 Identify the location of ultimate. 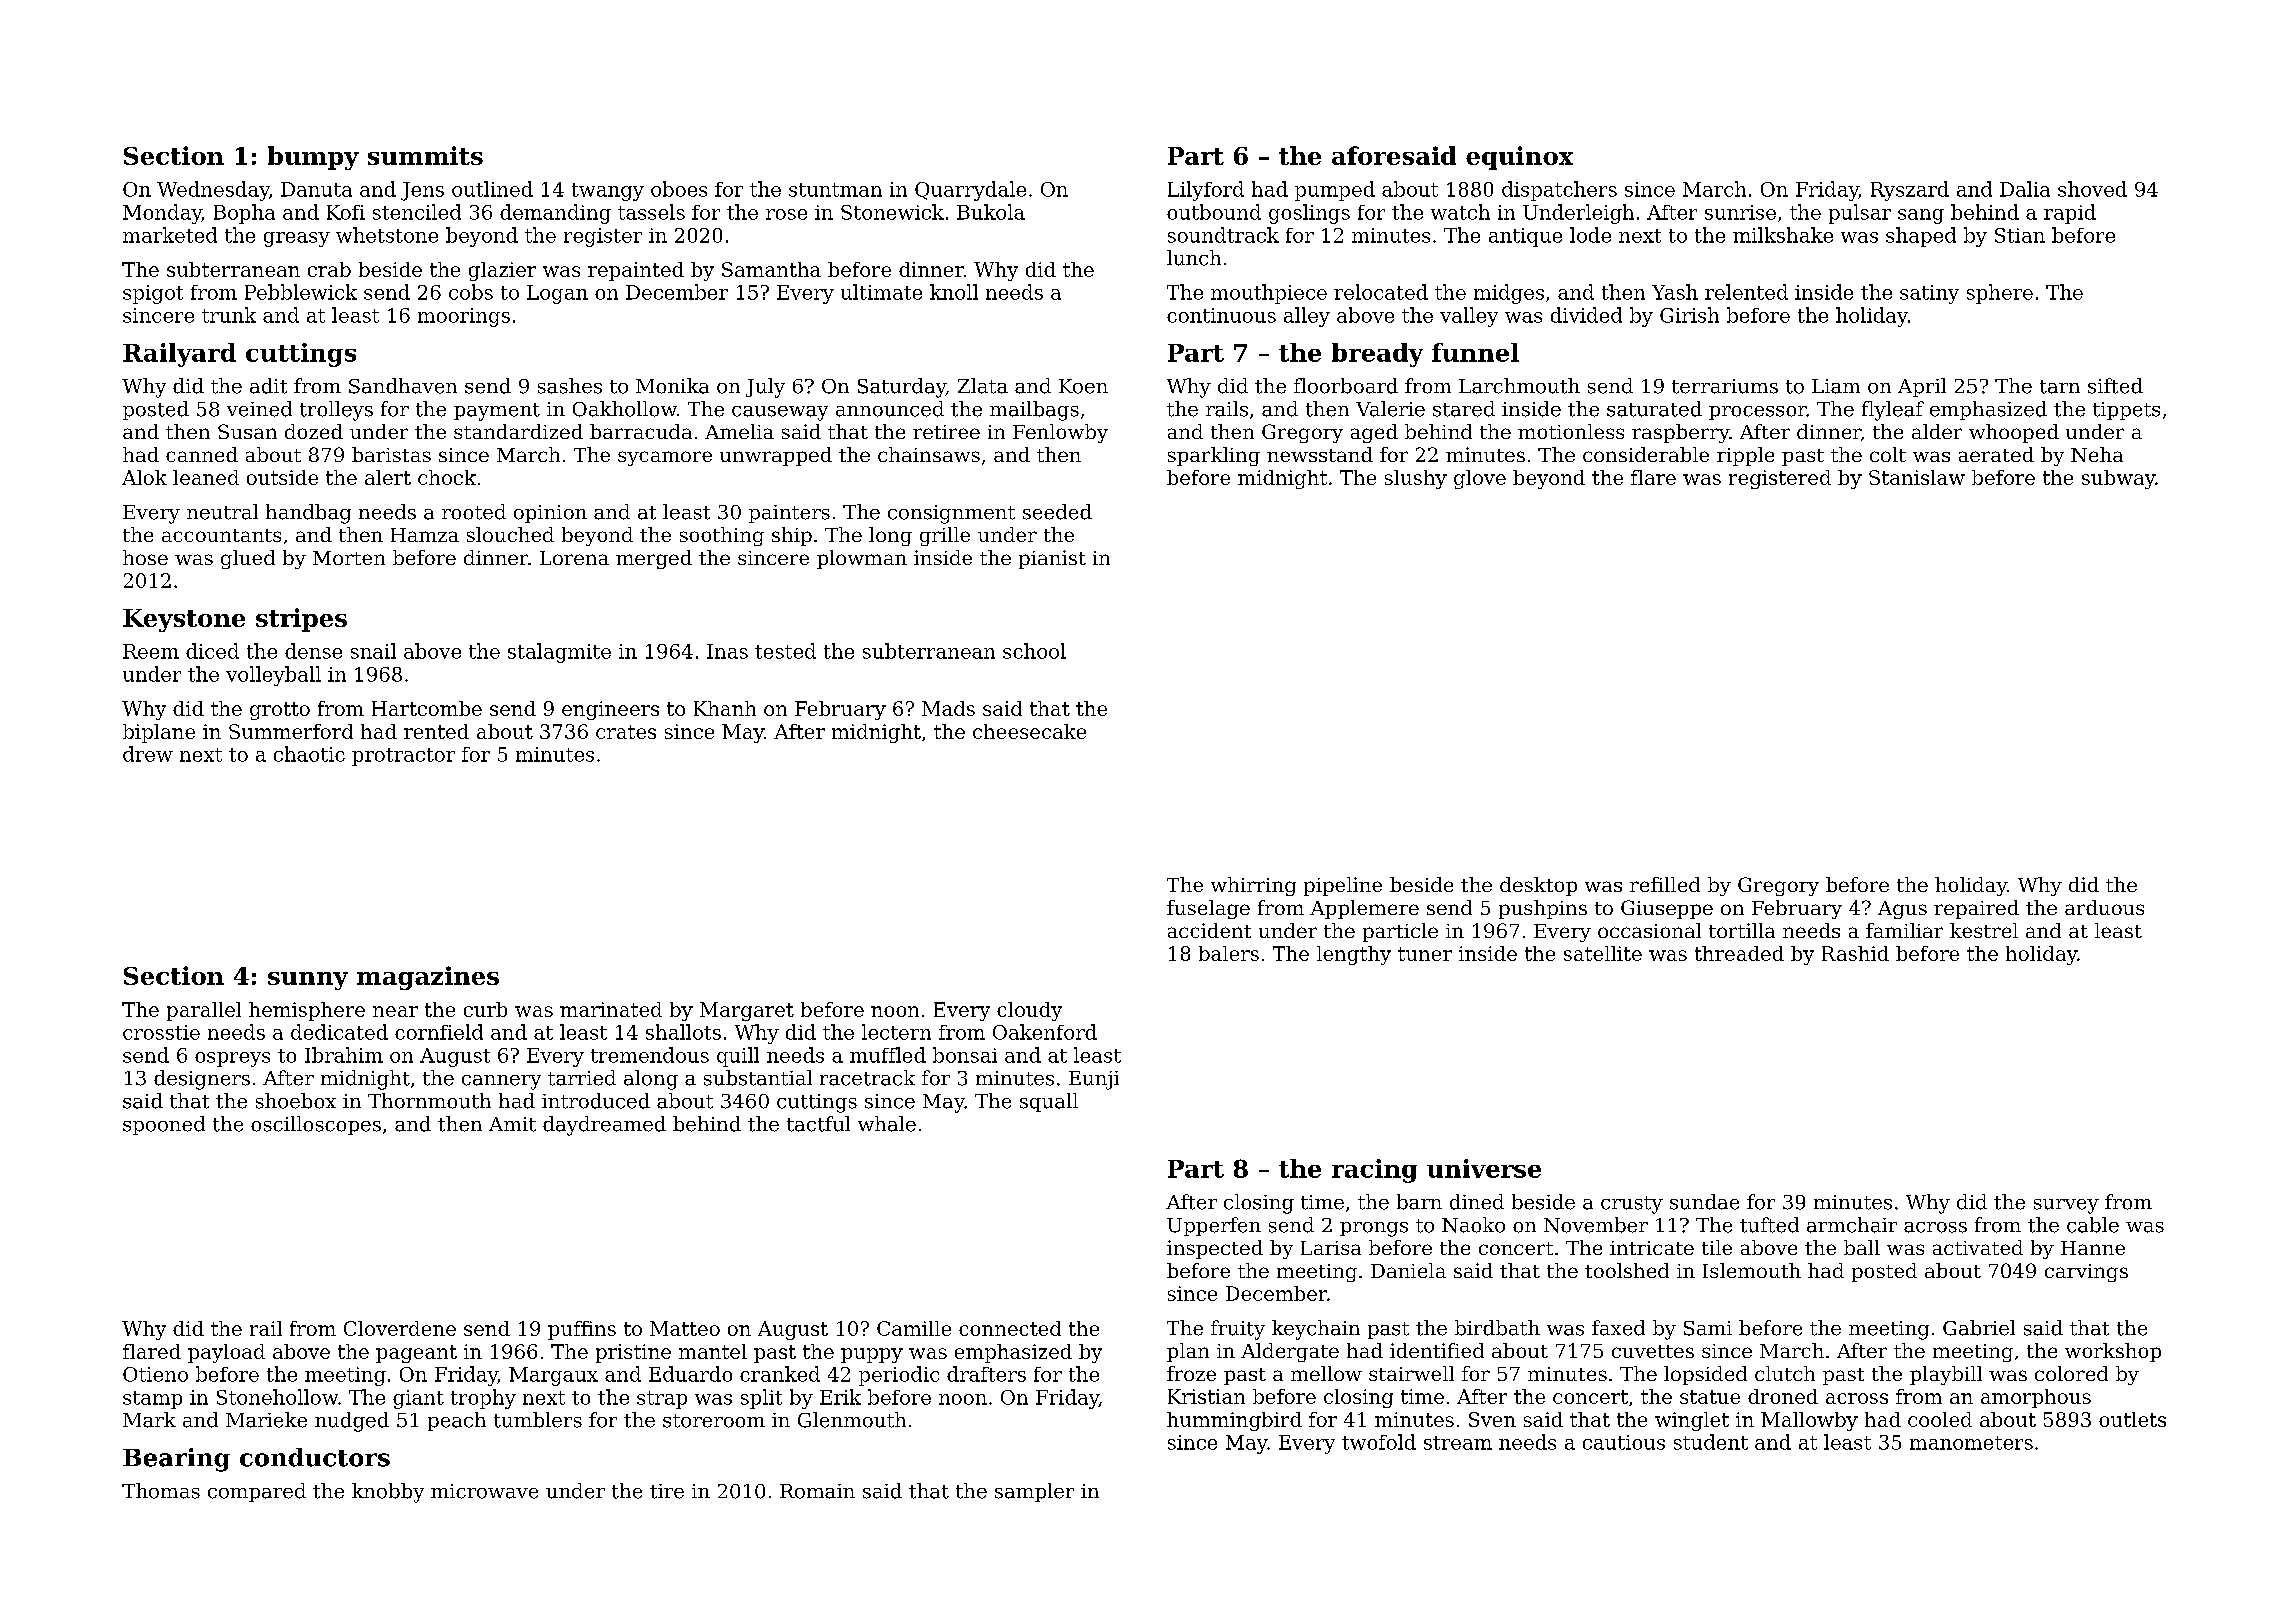
(881, 292).
